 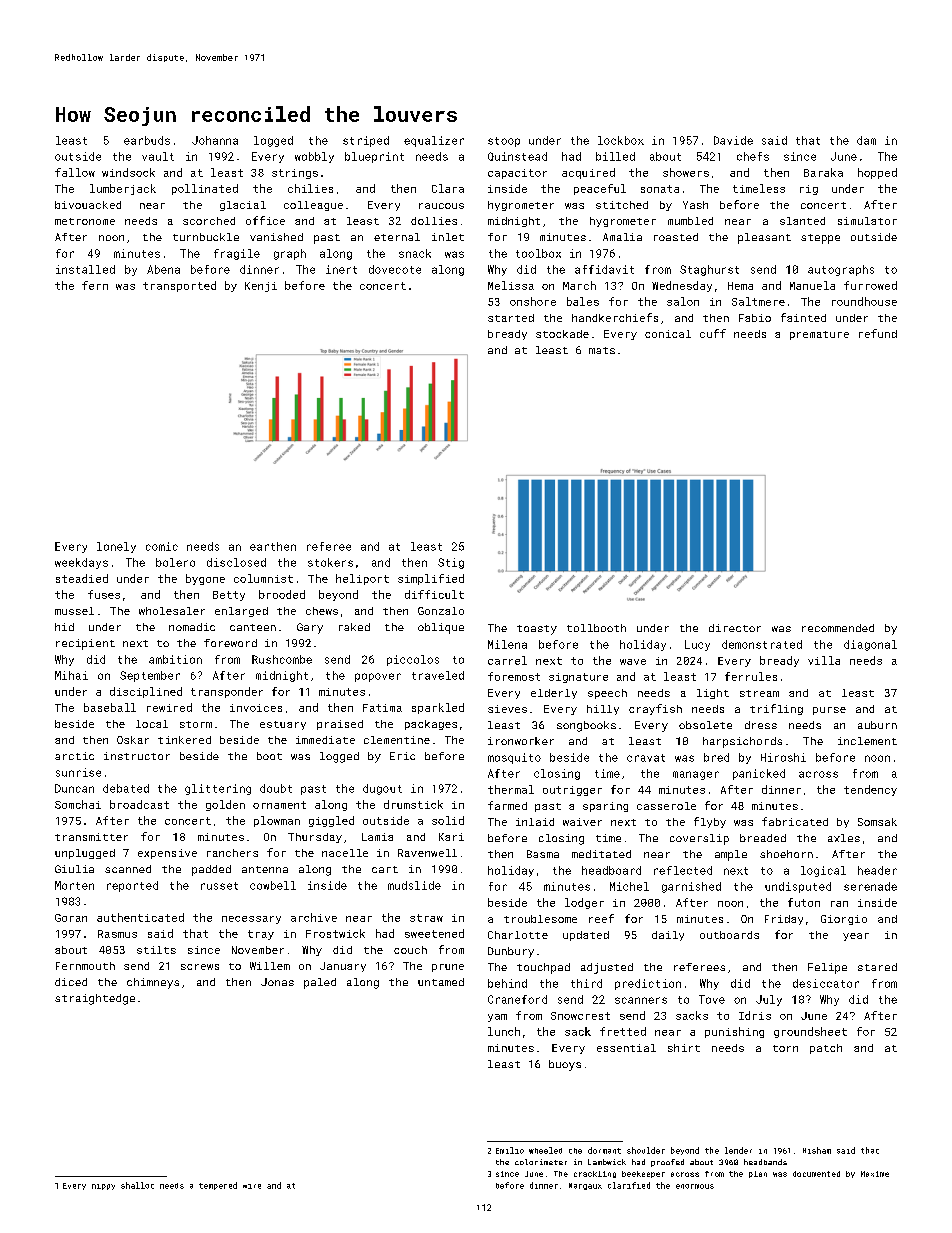 I want to click on crayfish, so click(x=655, y=709).
